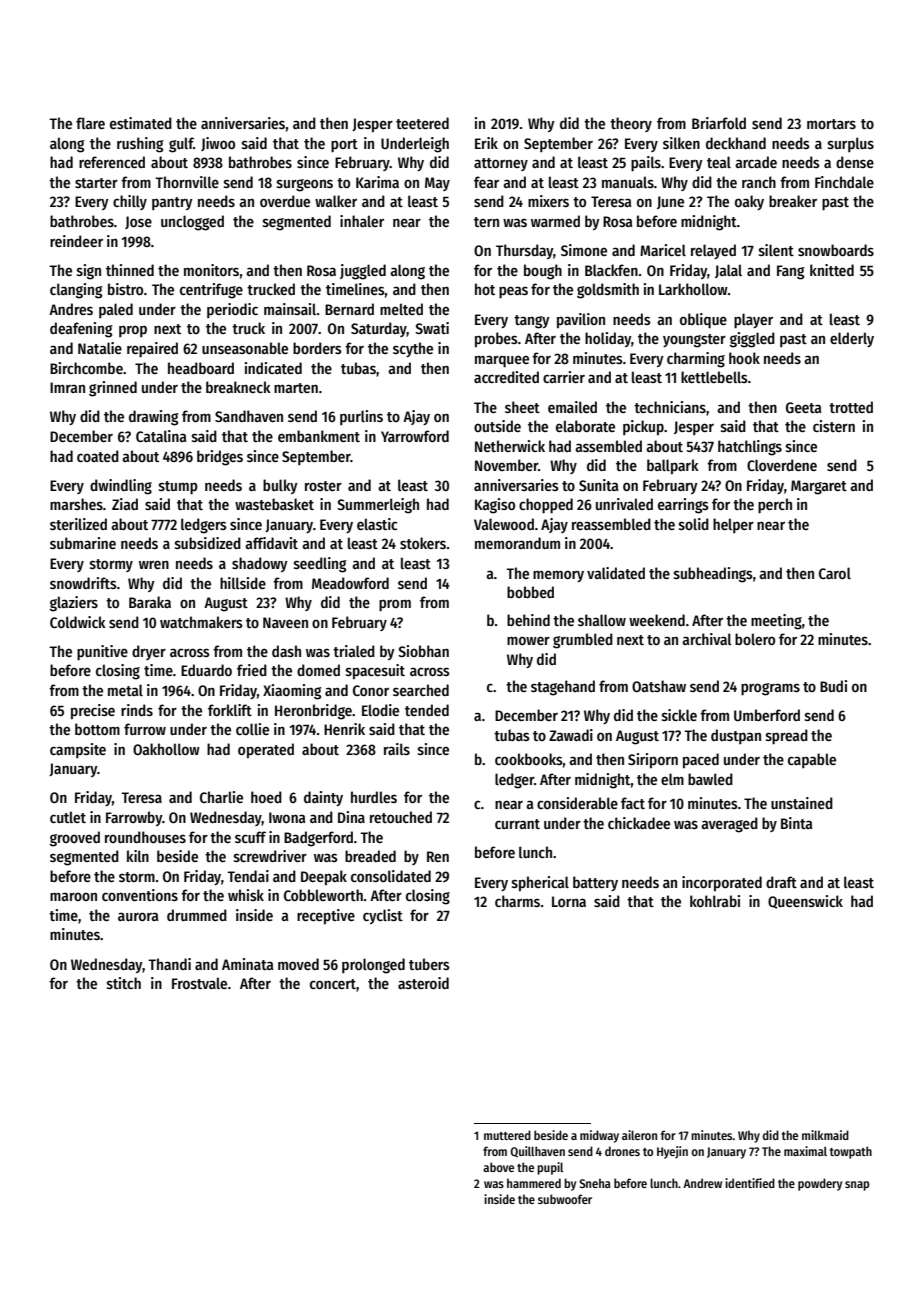  Describe the element at coordinates (243, 583) in the image. I see `hillside` at that location.
